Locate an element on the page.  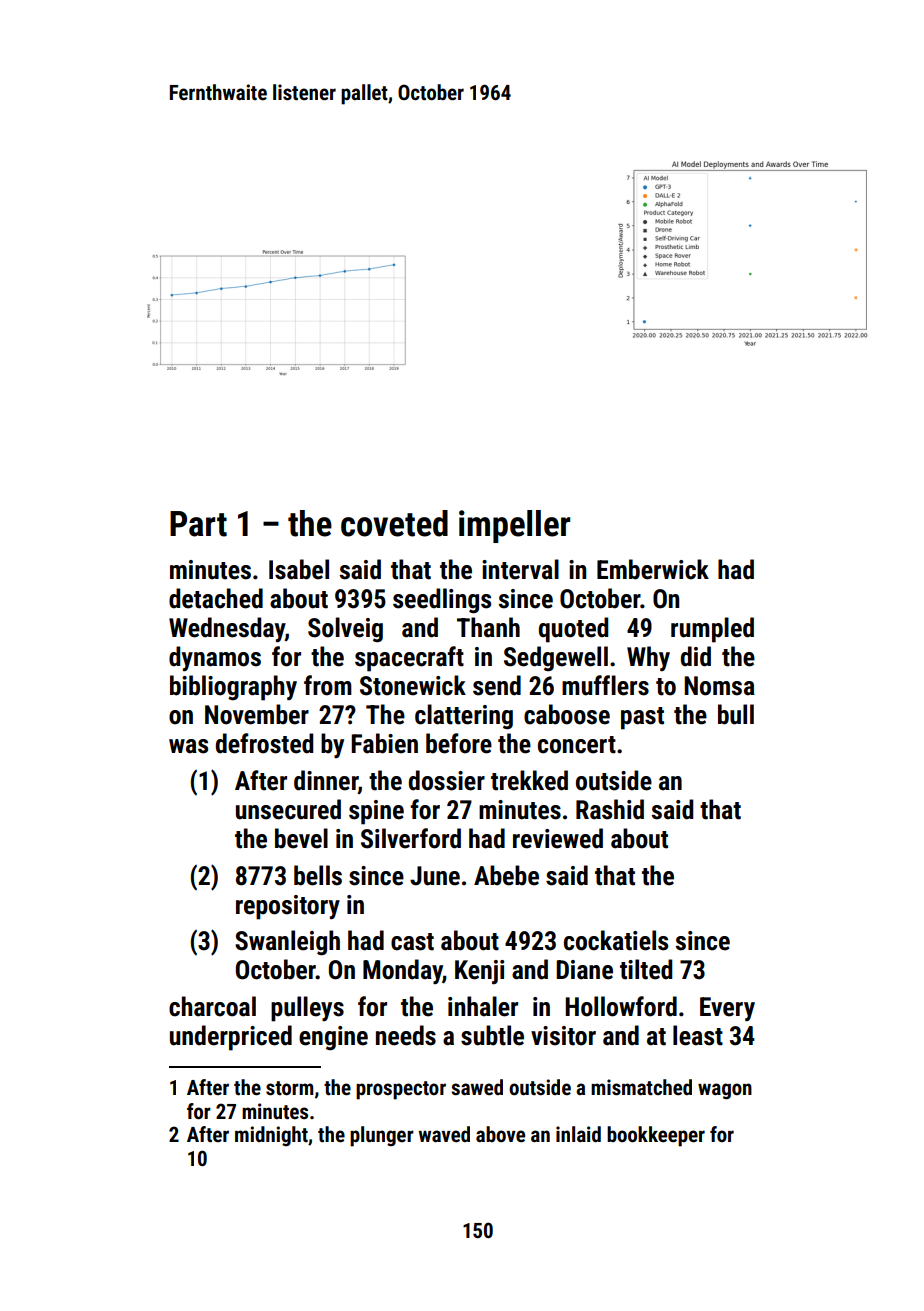
Emberwick is located at coordinates (653, 569).
